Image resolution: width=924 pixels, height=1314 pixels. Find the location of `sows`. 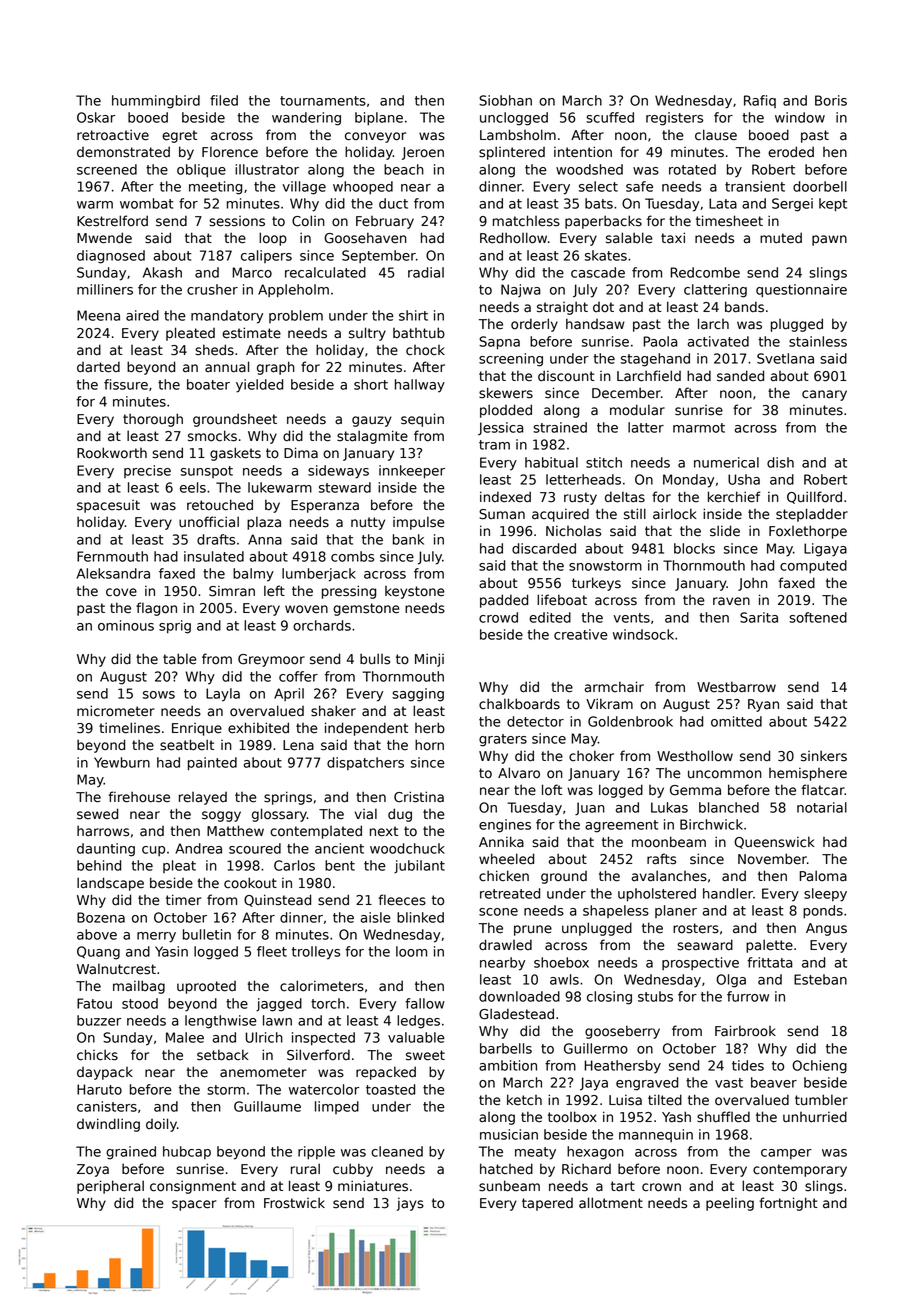

sows is located at coordinates (159, 695).
